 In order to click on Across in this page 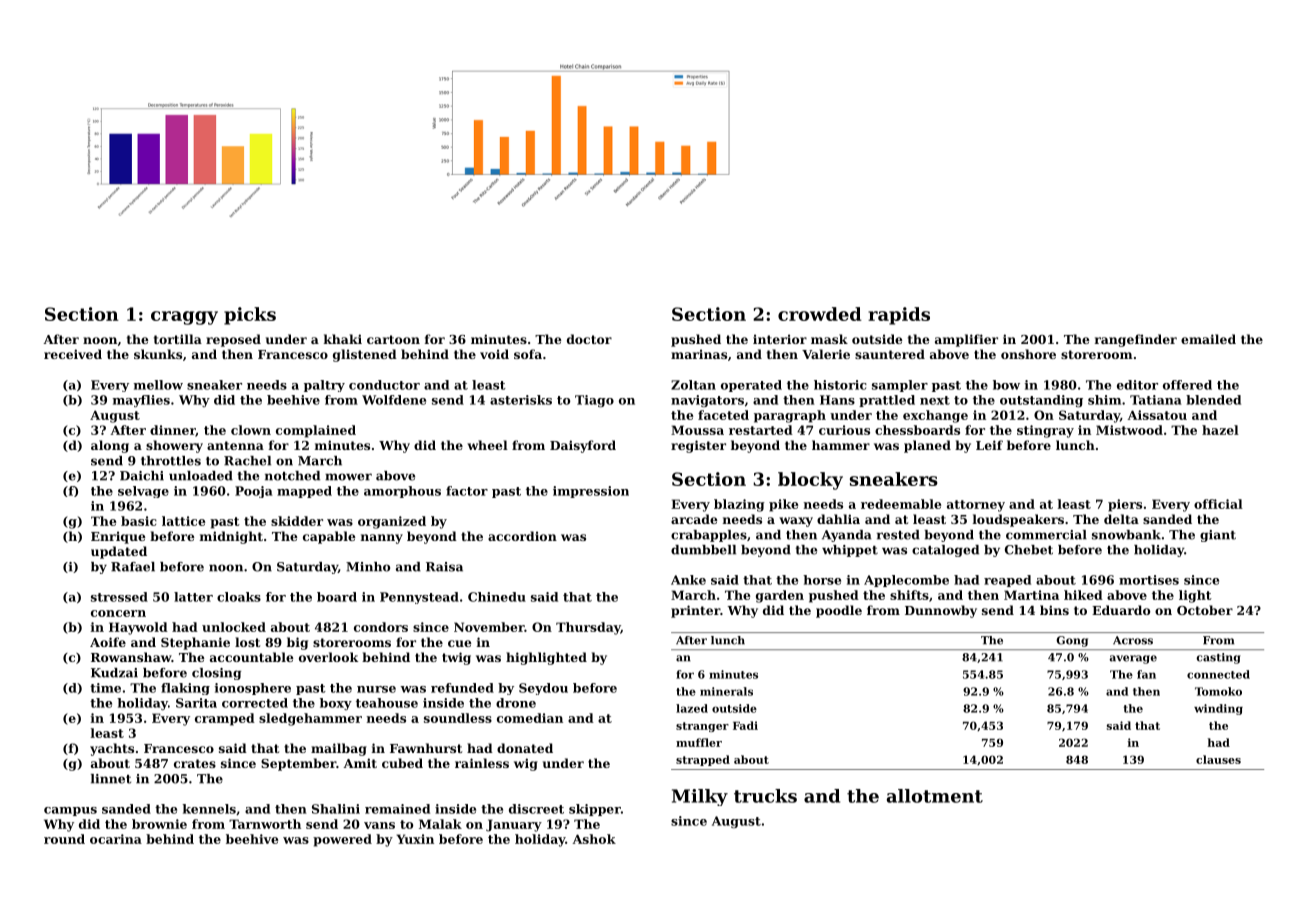, I will do `click(1133, 640)`.
